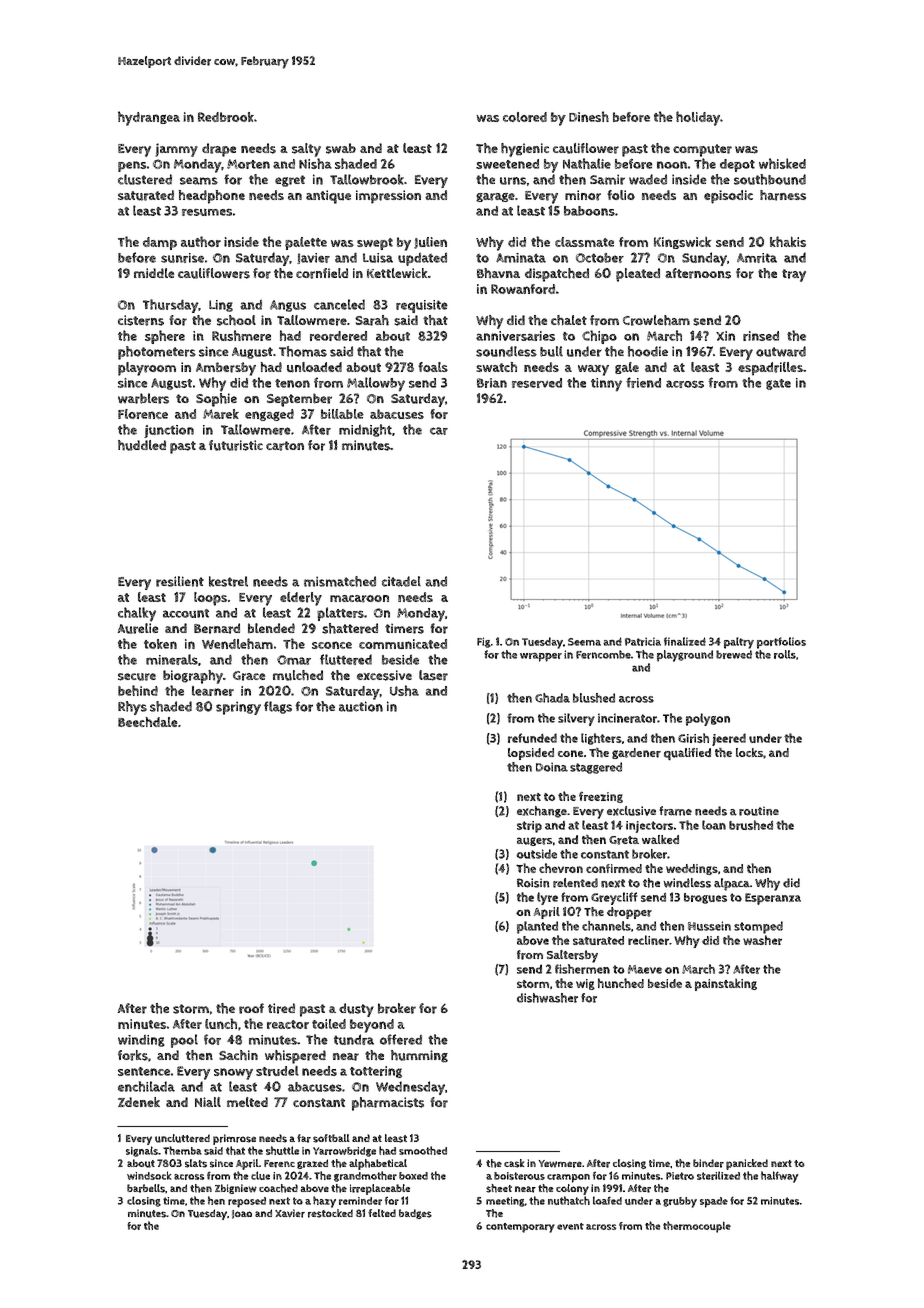 The image size is (924, 1308). What do you see at coordinates (356, 1010) in the page?
I see `dusty` at bounding box center [356, 1010].
